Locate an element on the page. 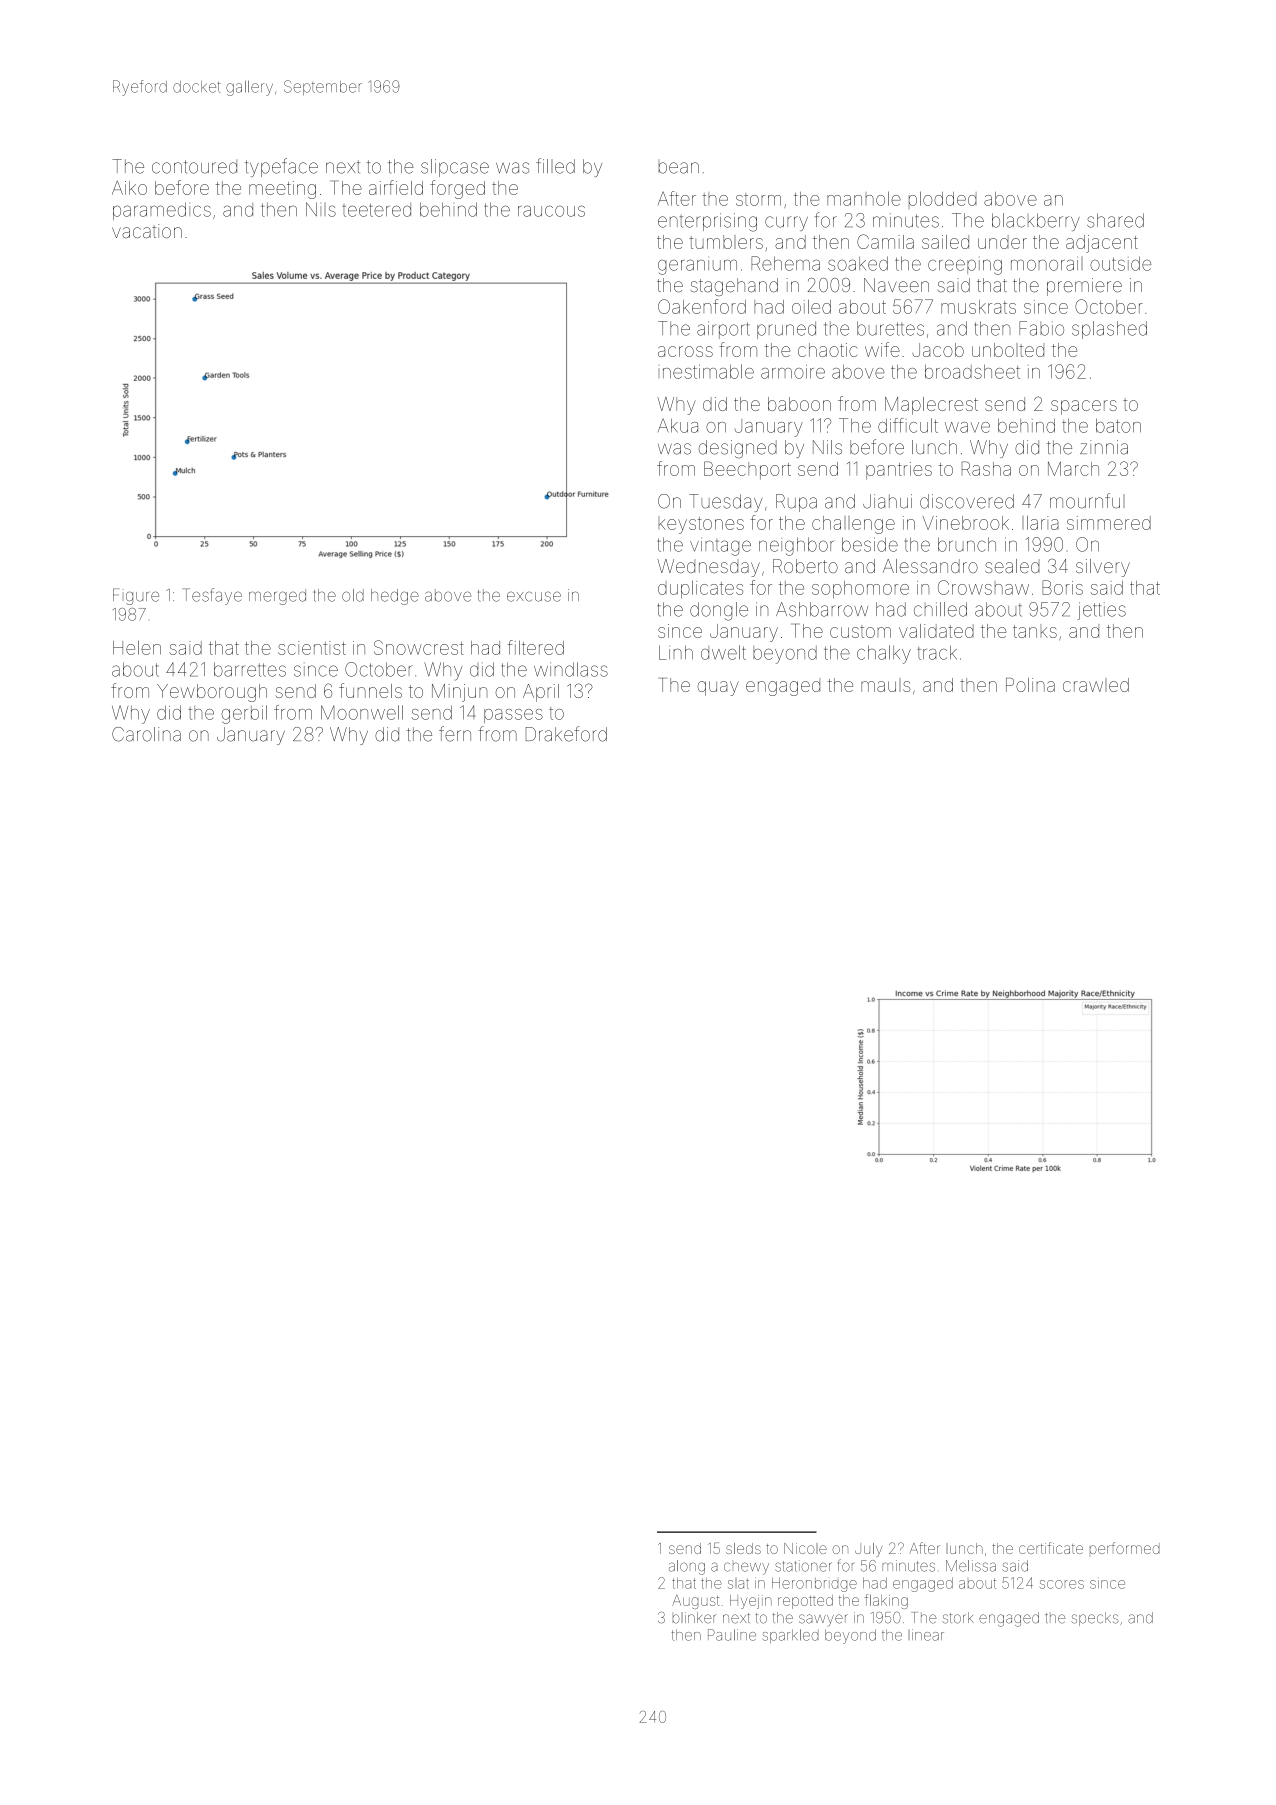 The width and height of the document is (1276, 1805). shared is located at coordinates (1115, 220).
